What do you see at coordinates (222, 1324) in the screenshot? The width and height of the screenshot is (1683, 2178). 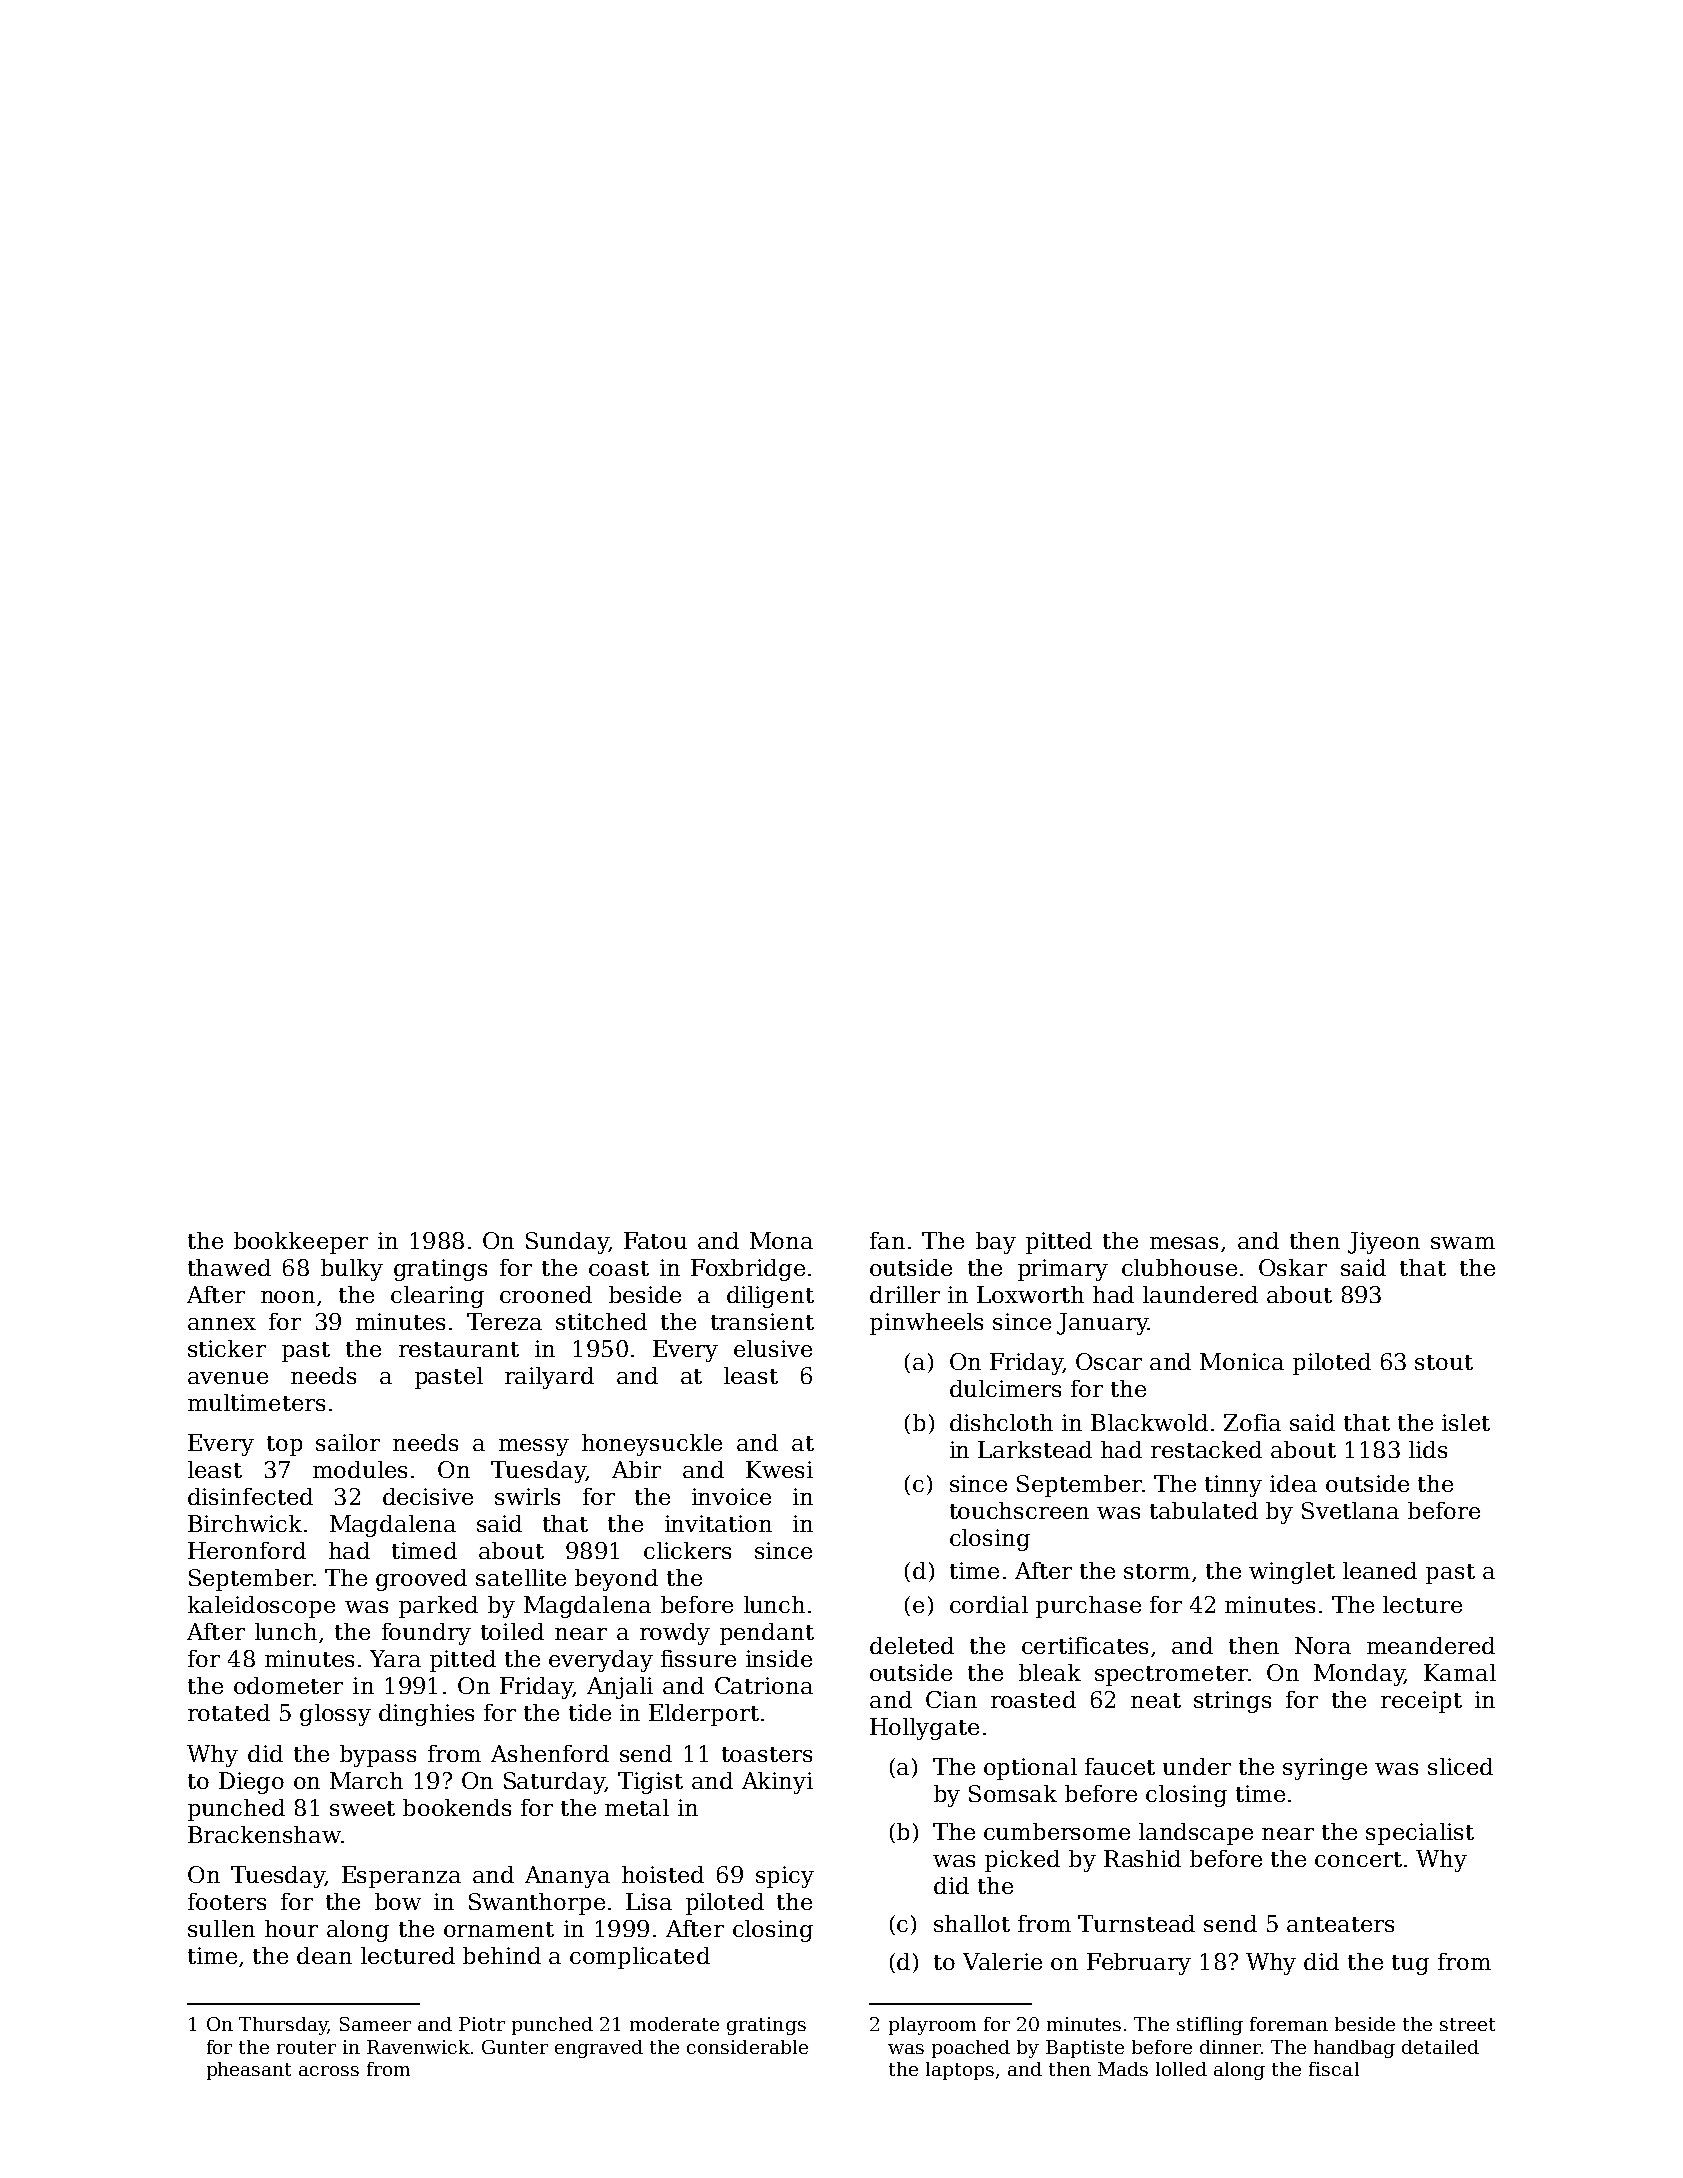 I see `annex` at bounding box center [222, 1324].
